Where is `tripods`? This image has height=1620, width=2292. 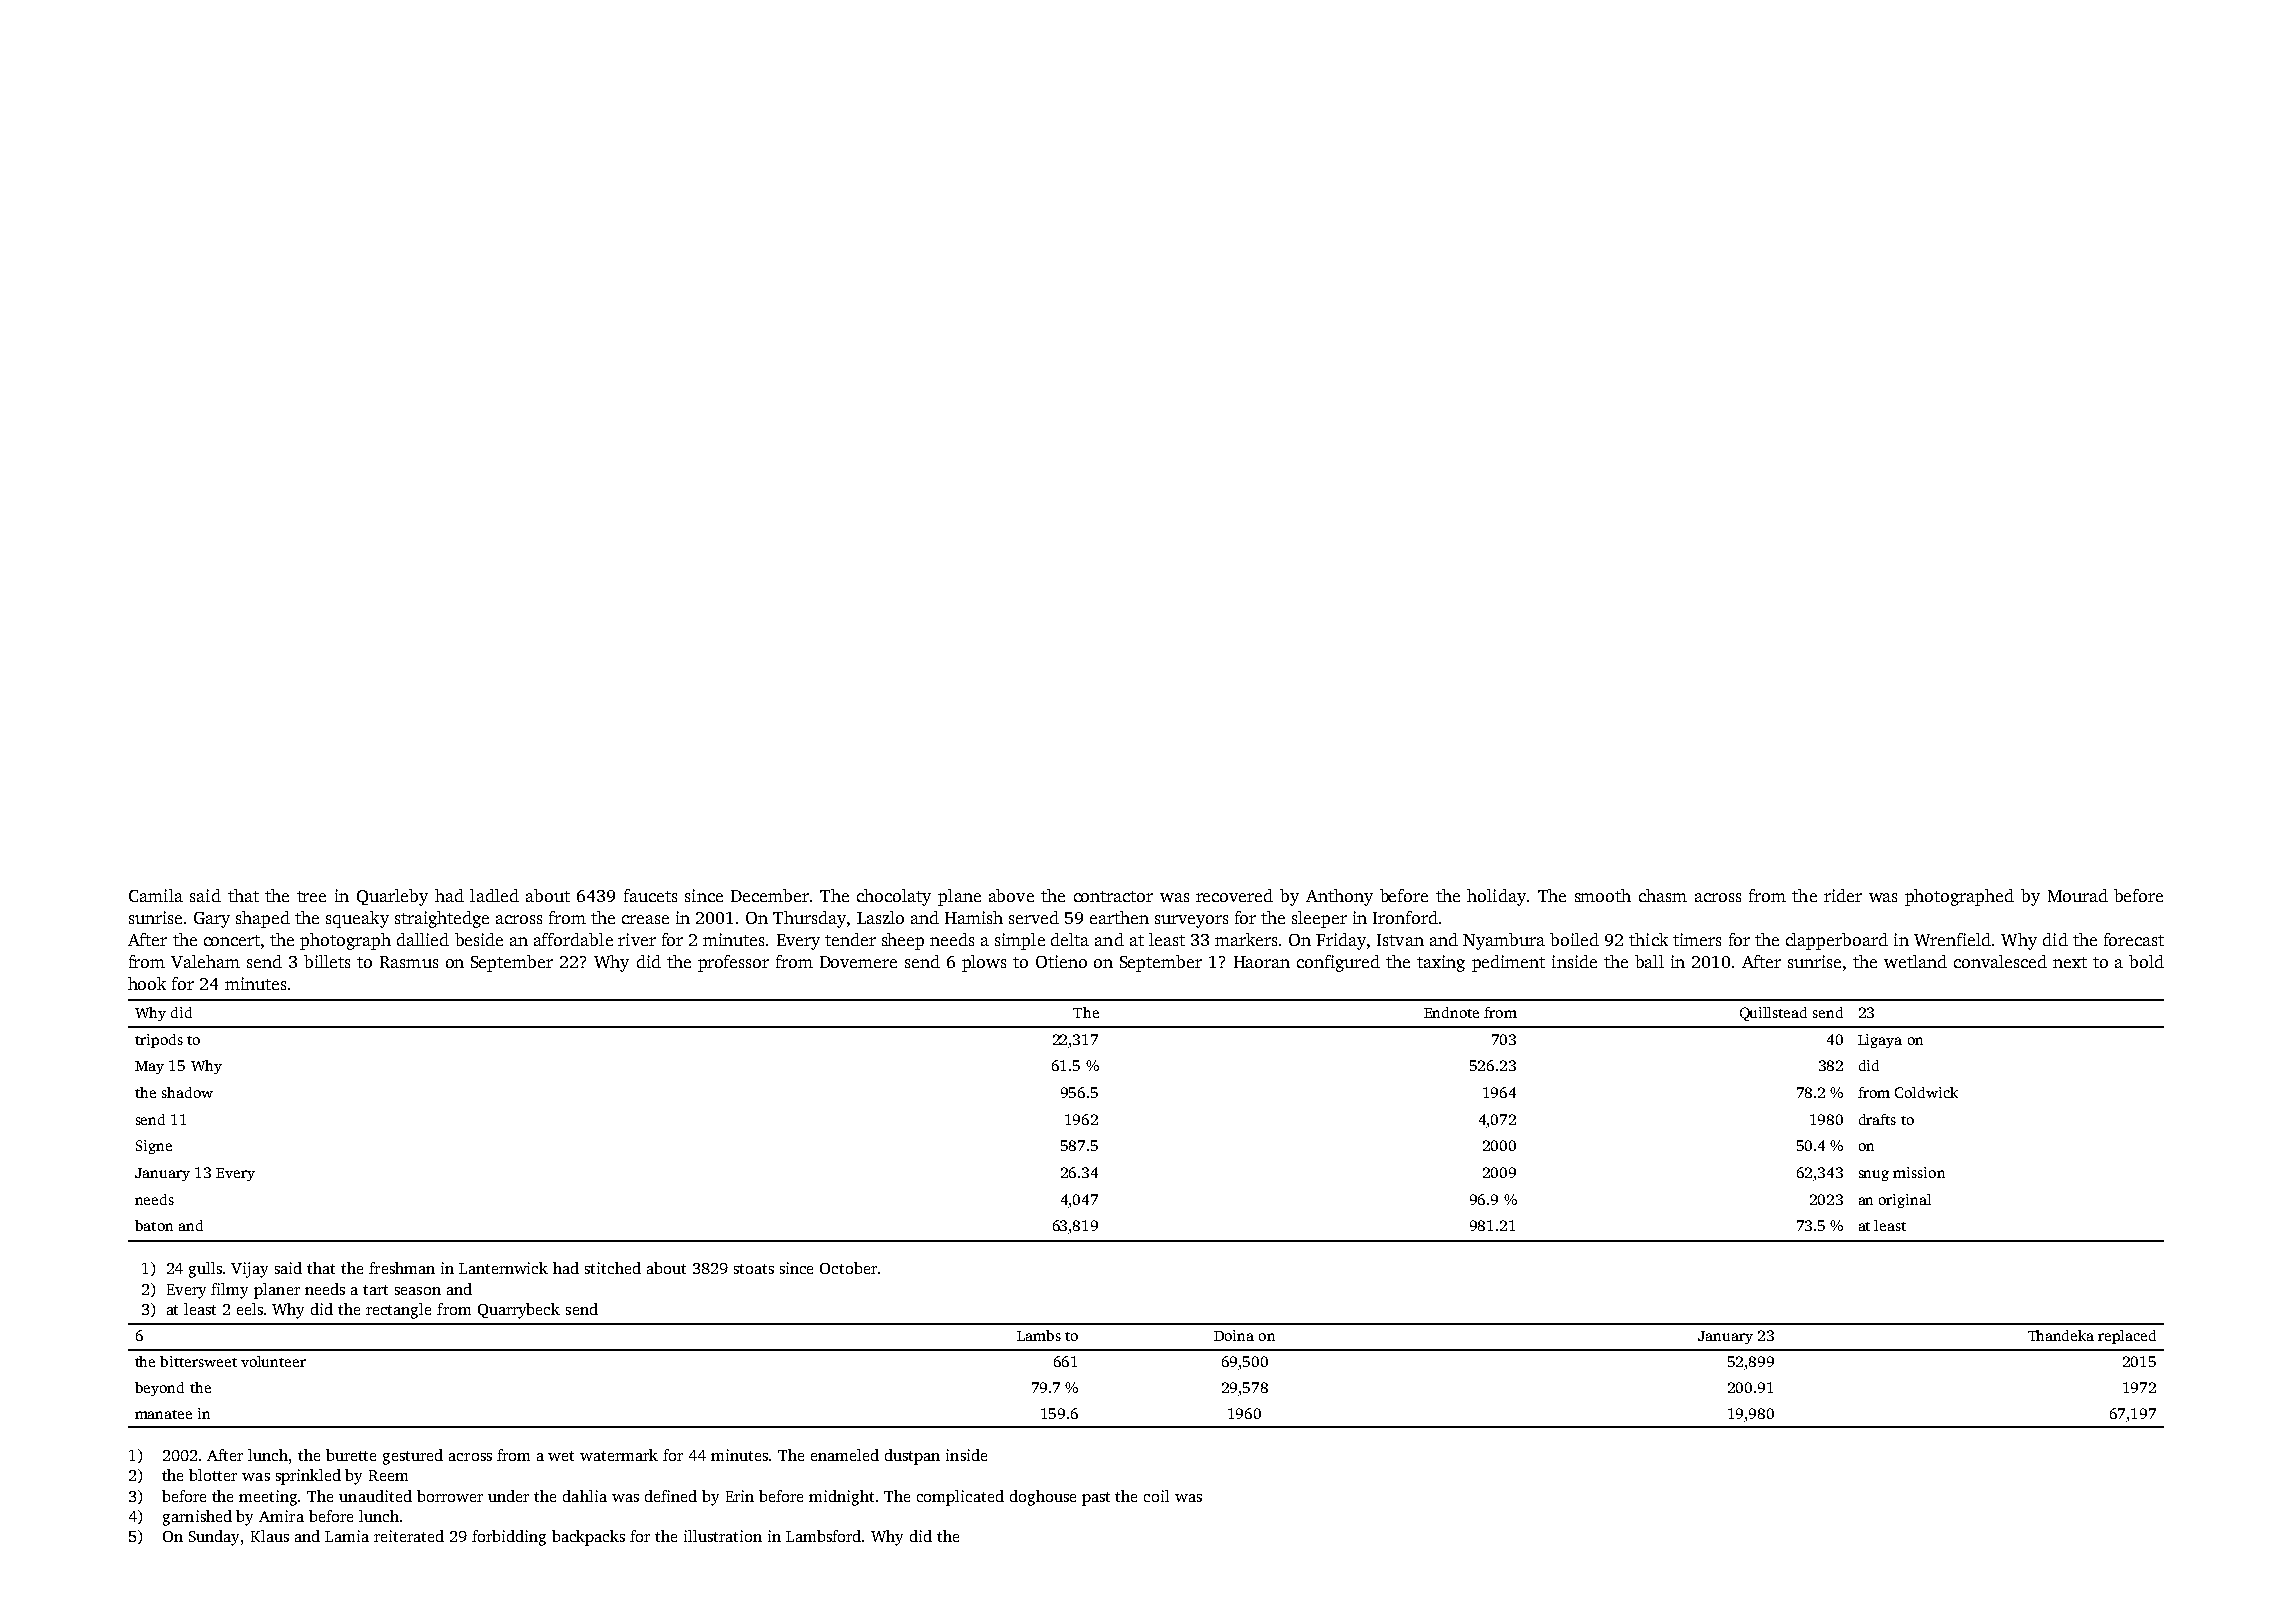 tripods is located at coordinates (159, 1041).
